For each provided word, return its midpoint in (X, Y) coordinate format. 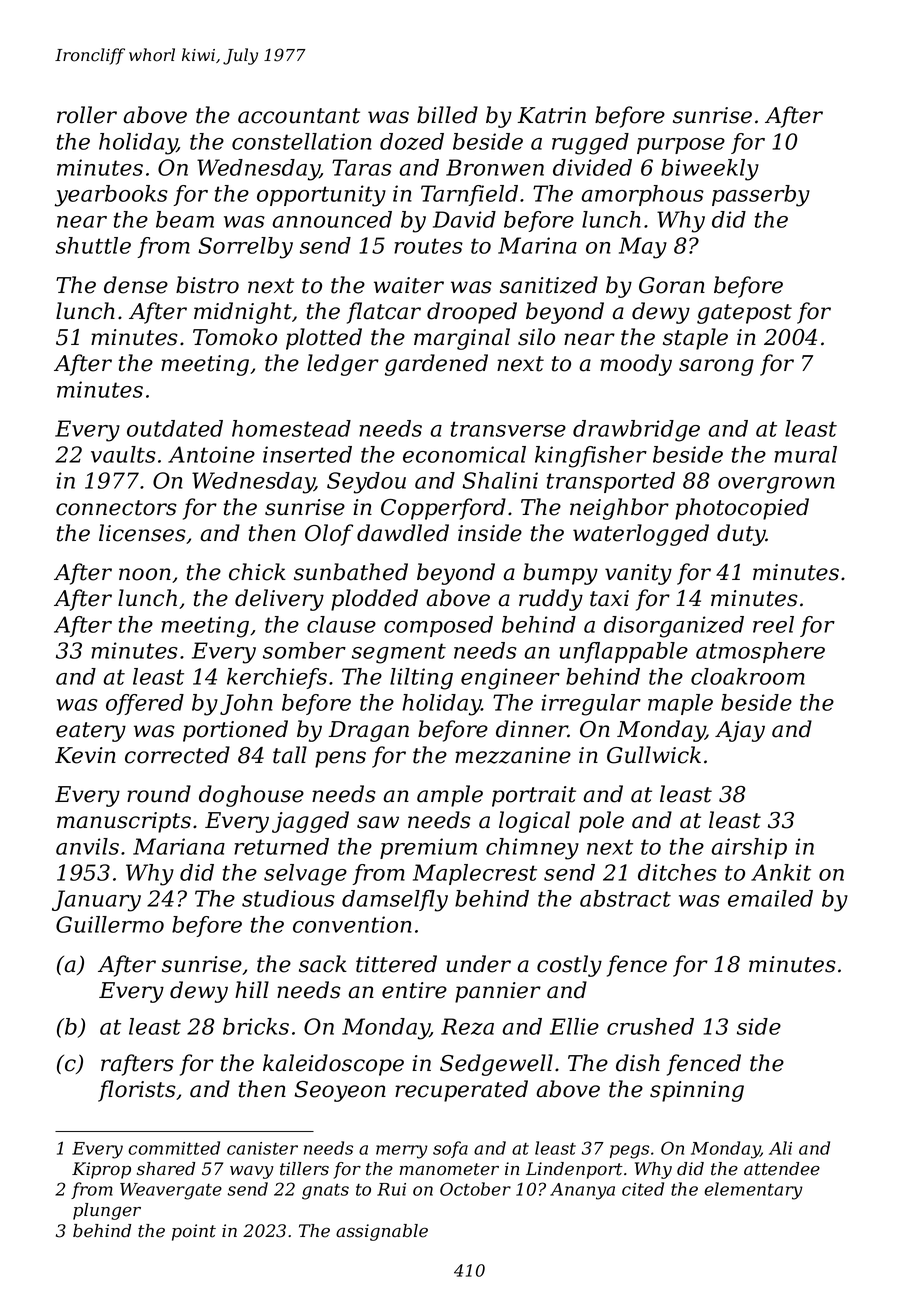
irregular (591, 705)
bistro (207, 285)
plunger (107, 1211)
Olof (329, 535)
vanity (638, 574)
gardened (436, 365)
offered (145, 704)
